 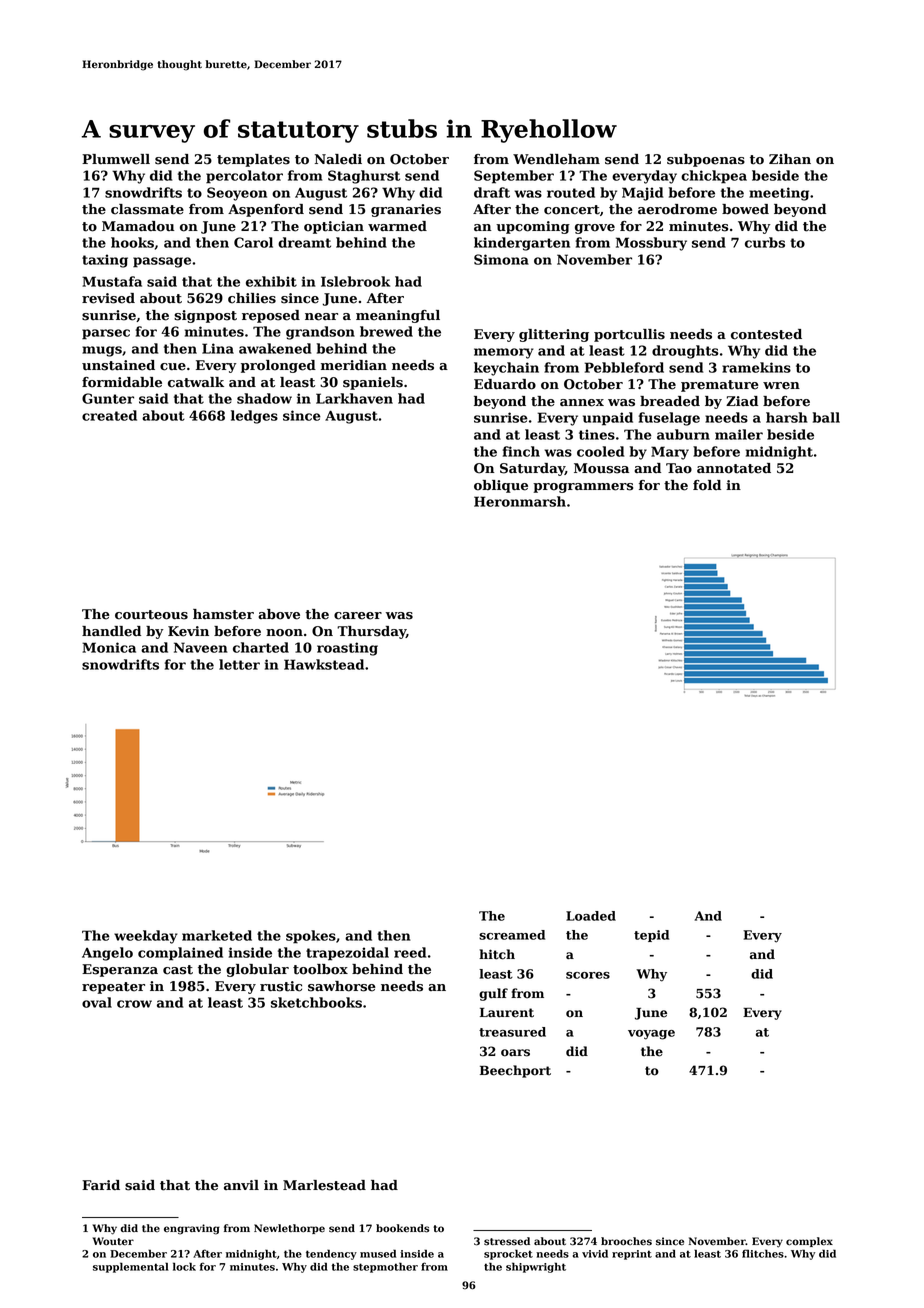 I want to click on sketchbooks, so click(x=316, y=1002).
